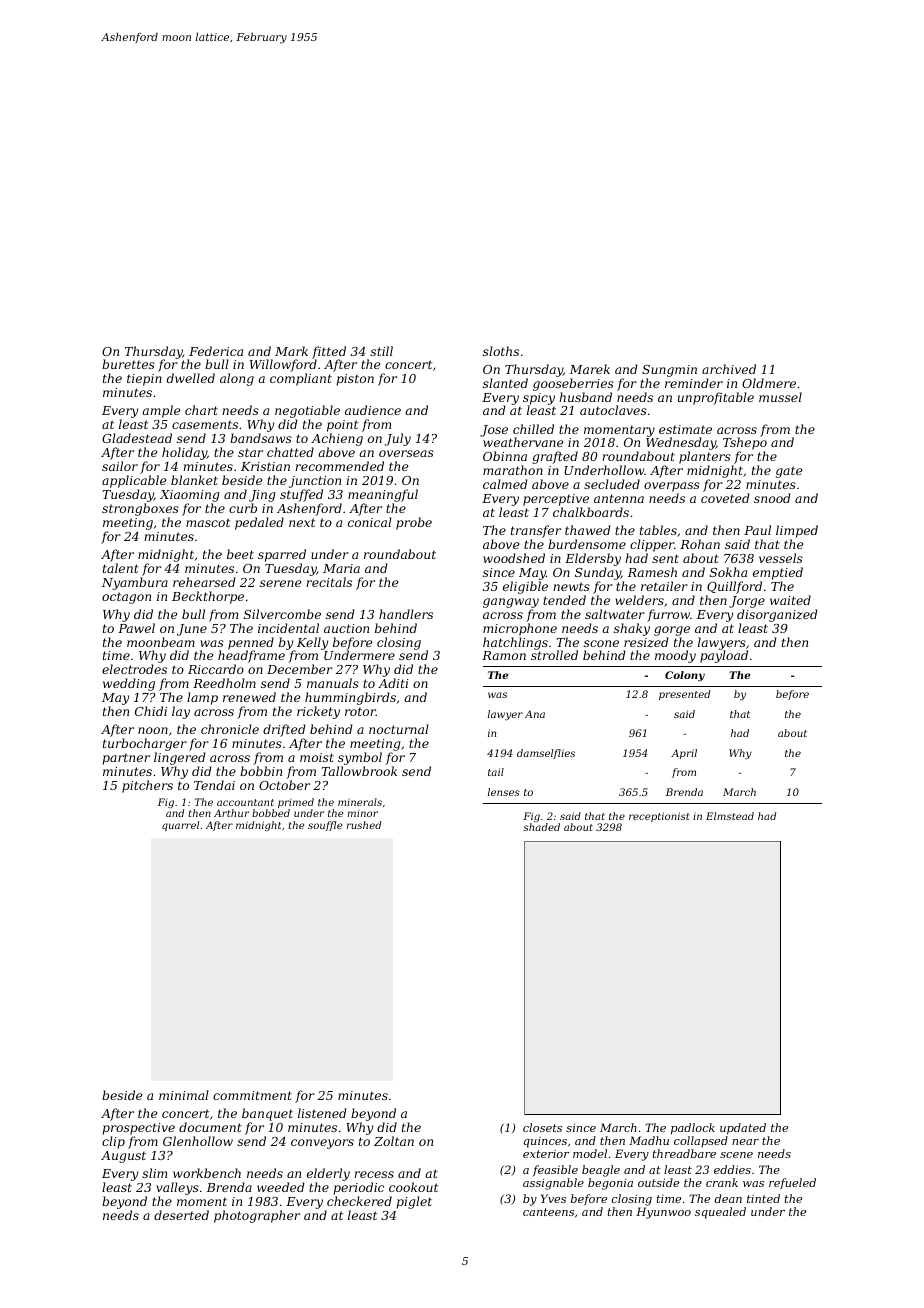  I want to click on minimal, so click(184, 1095).
